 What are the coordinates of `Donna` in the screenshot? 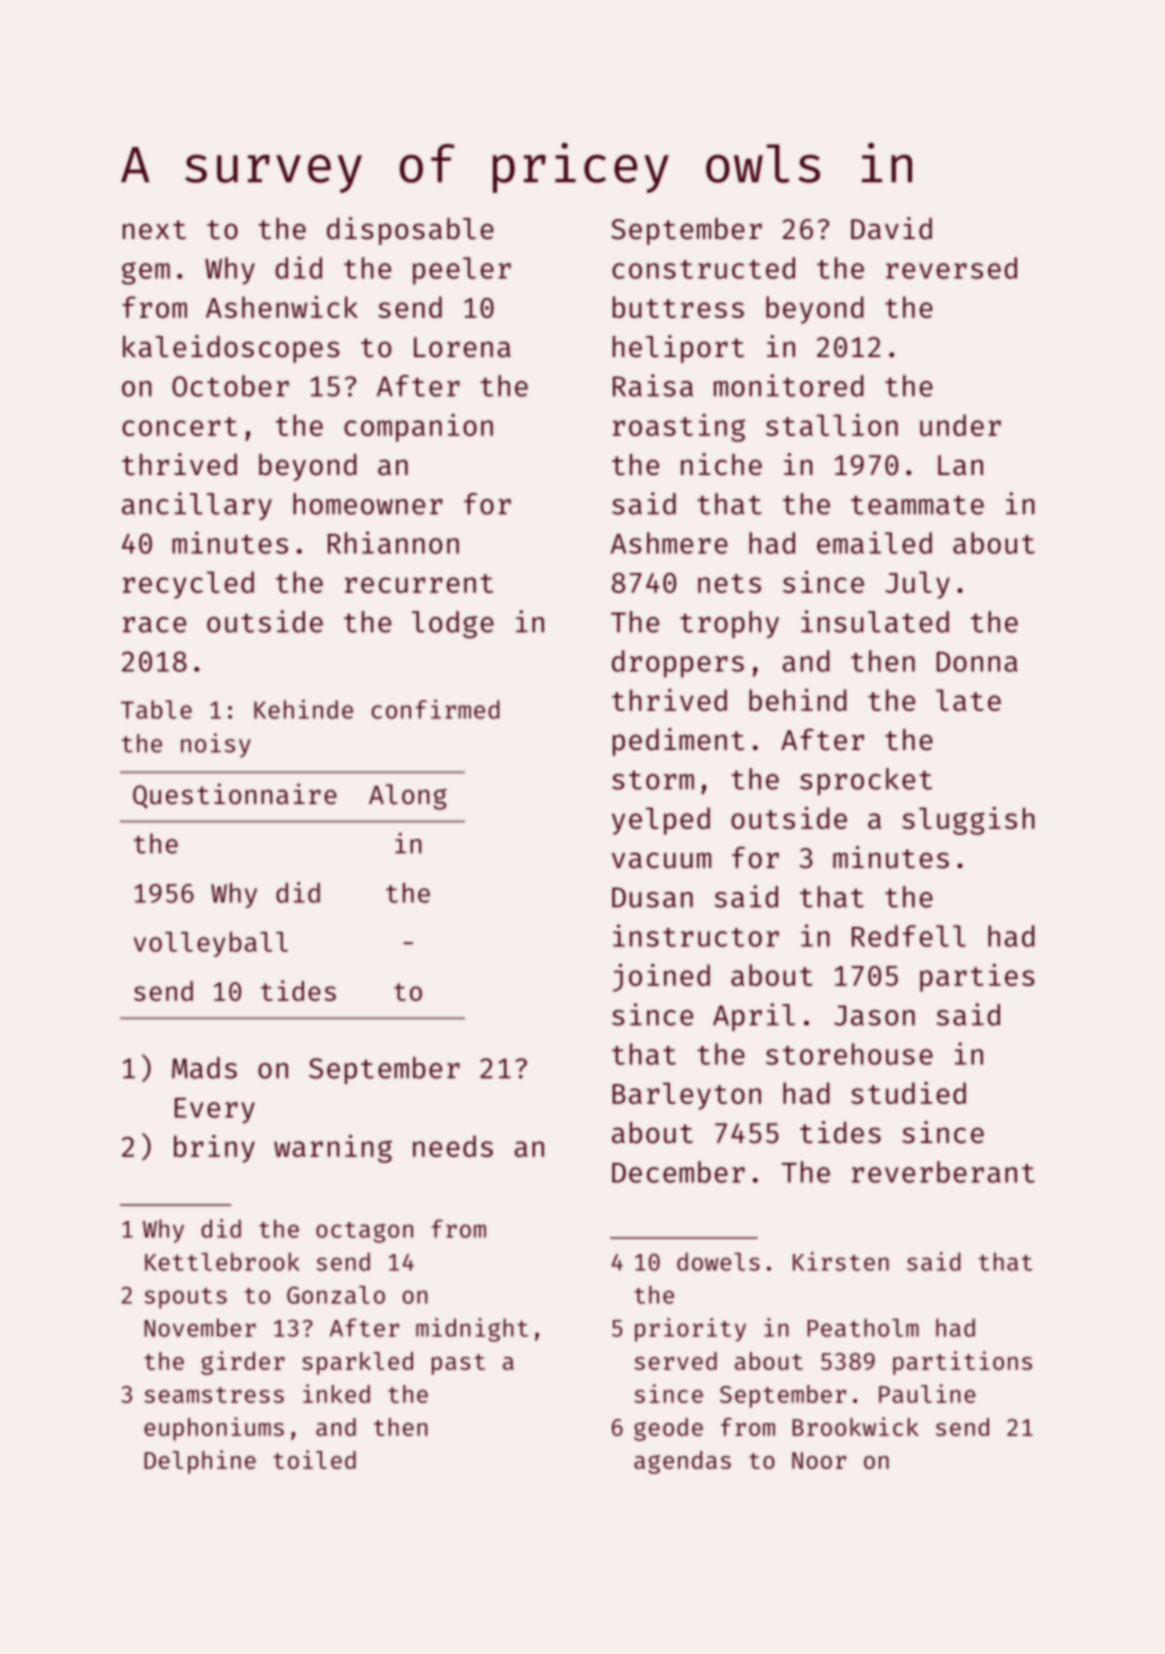 It's located at (977, 662).
